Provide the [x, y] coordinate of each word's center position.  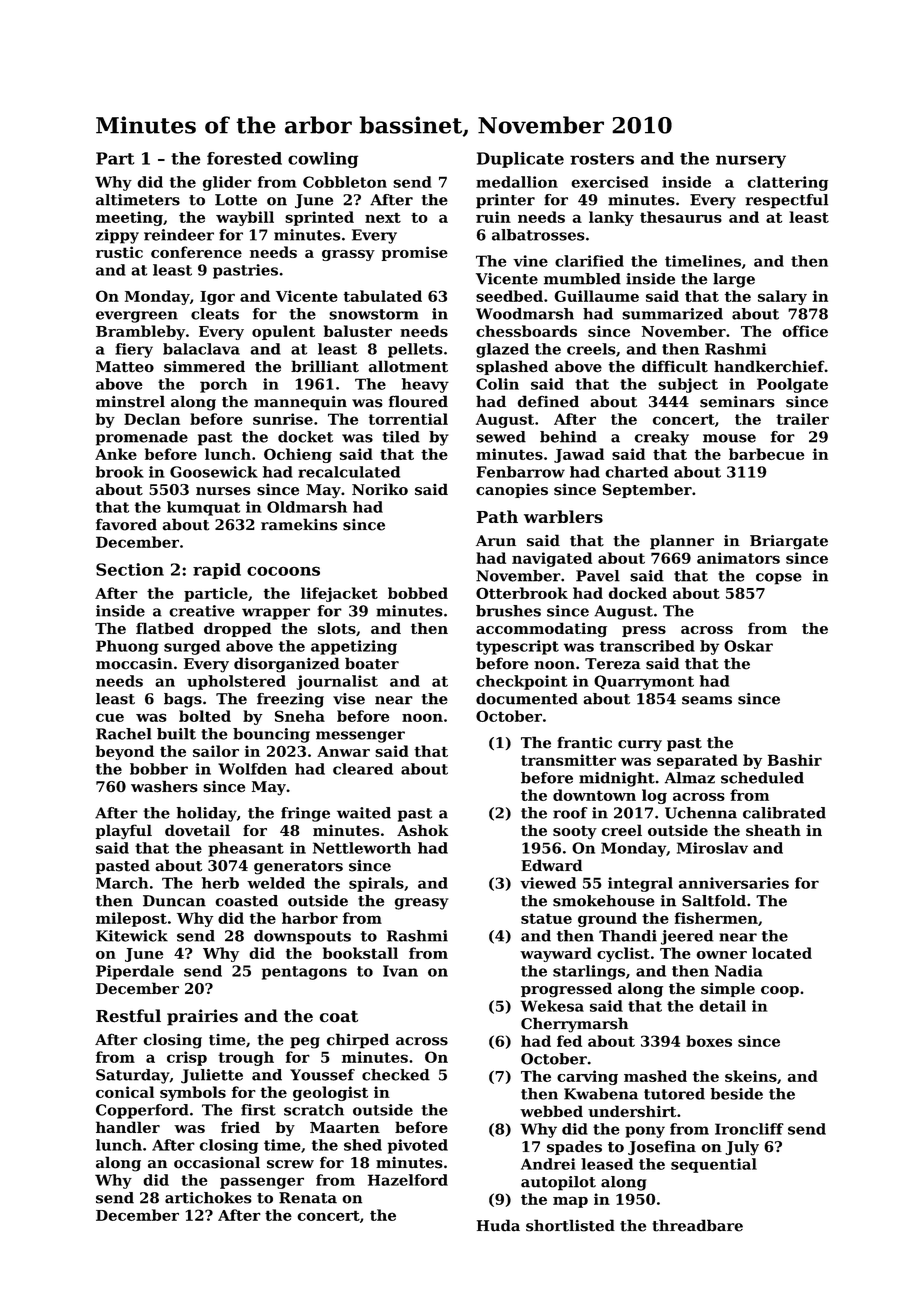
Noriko [380, 489]
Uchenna [701, 813]
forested [244, 158]
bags [183, 700]
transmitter [568, 760]
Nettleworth [362, 848]
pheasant [246, 849]
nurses [223, 491]
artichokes [208, 1198]
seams [707, 700]
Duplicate [520, 160]
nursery [751, 161]
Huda [498, 1225]
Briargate [789, 542]
